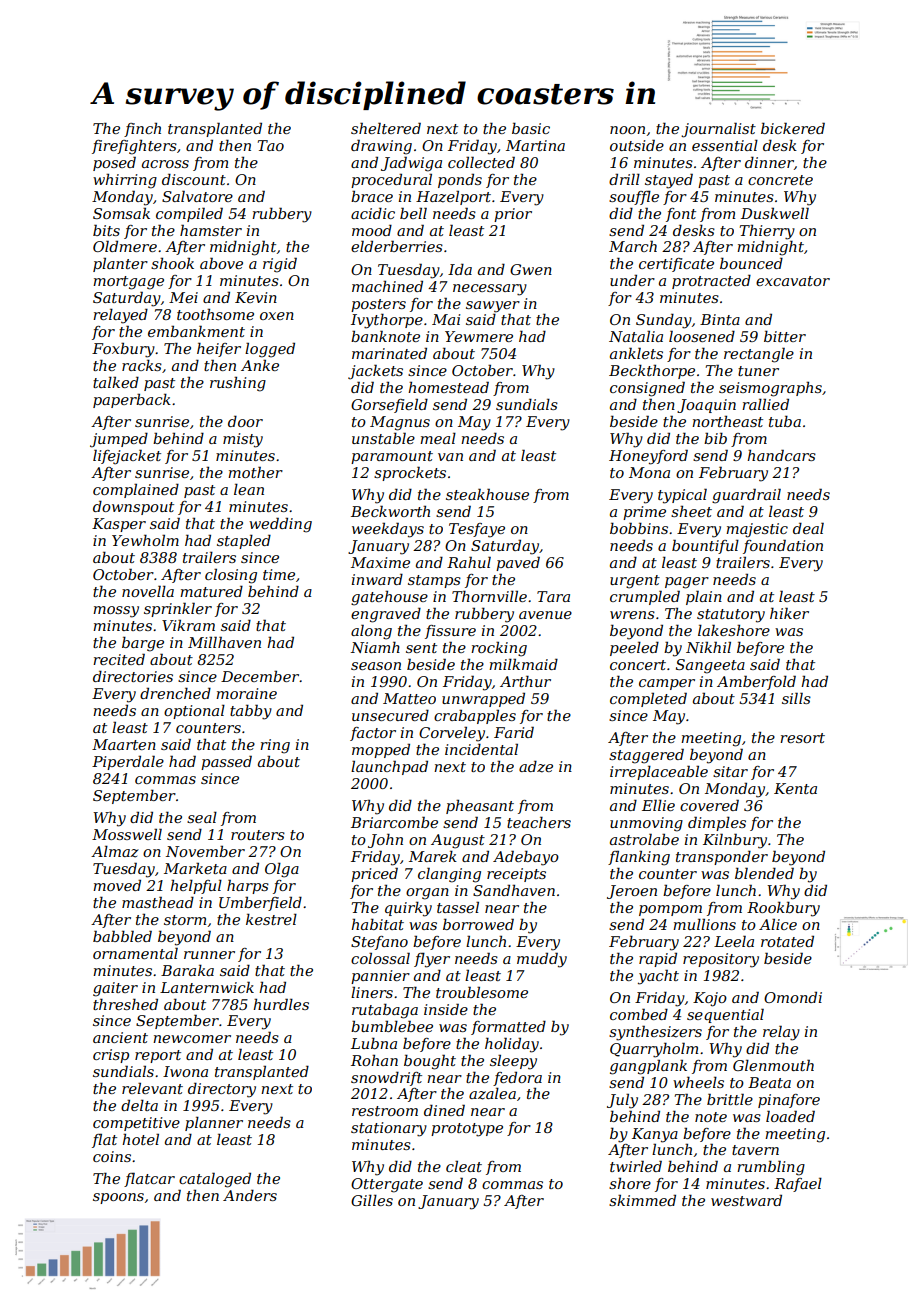 The height and width of the image is (1308, 924). What do you see at coordinates (785, 336) in the image?
I see `bitter` at bounding box center [785, 336].
